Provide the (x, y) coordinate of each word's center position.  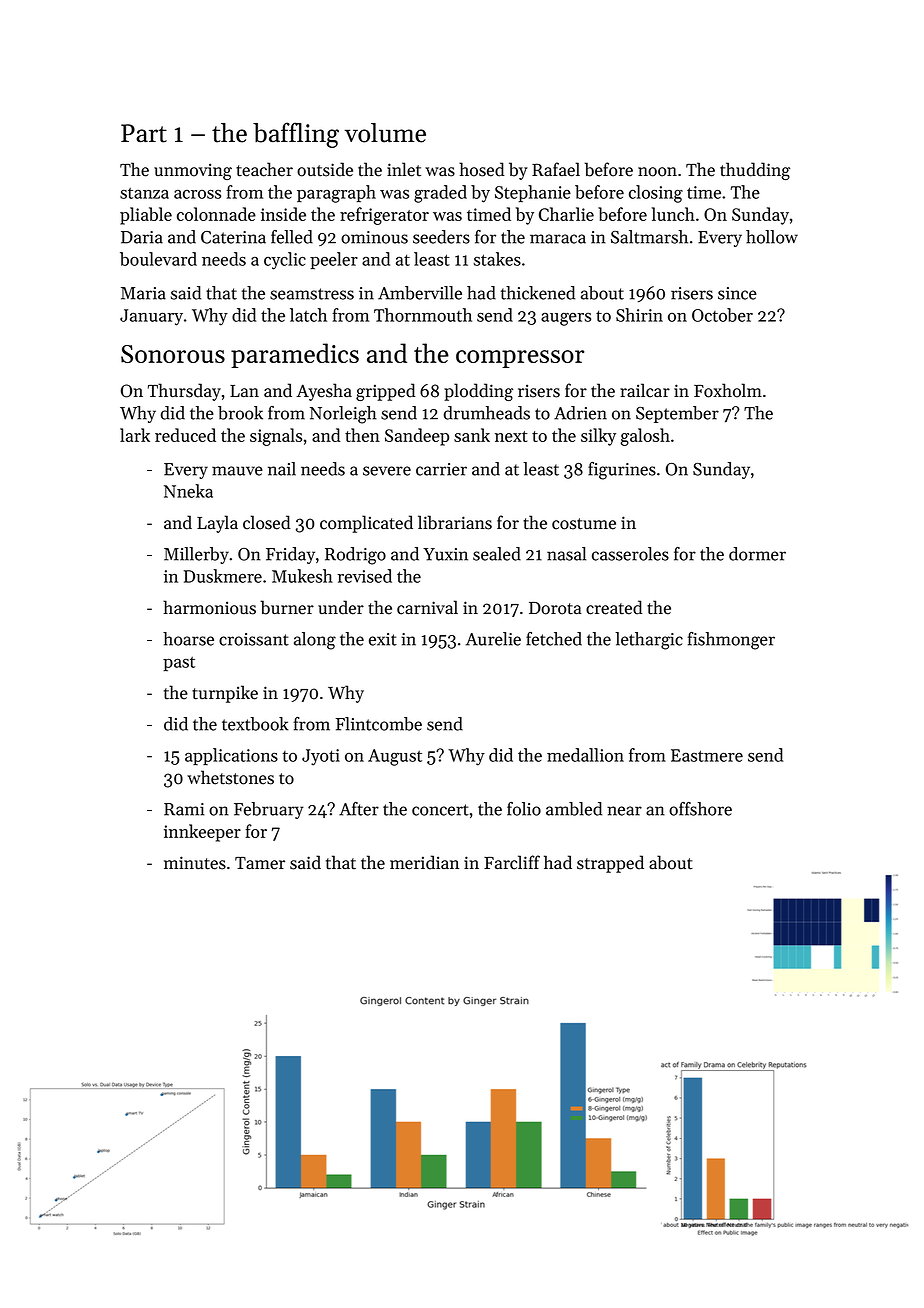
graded (440, 194)
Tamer (260, 863)
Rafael (556, 169)
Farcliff (512, 862)
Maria (143, 293)
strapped (610, 864)
